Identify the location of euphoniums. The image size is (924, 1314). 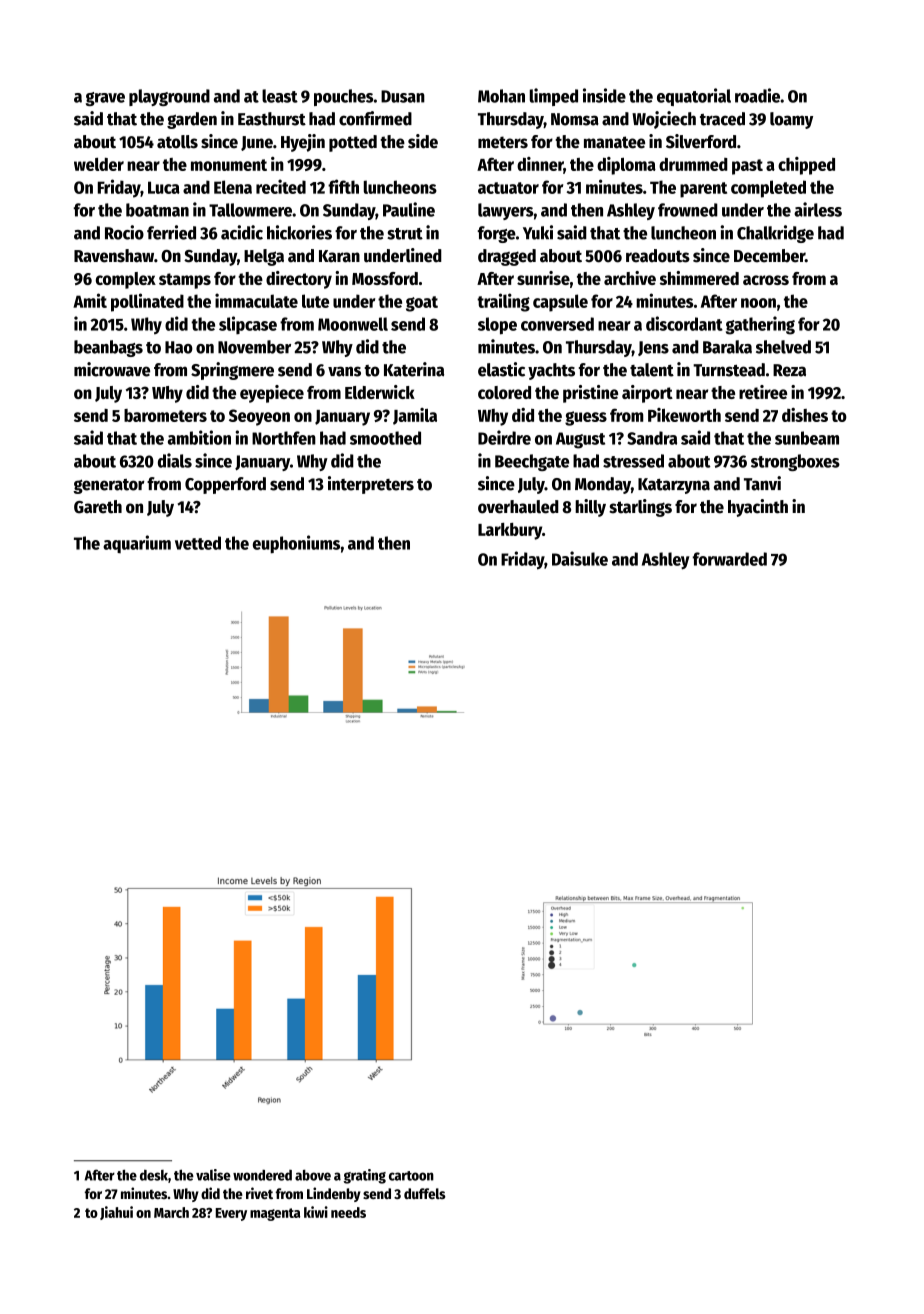
(296, 544).
